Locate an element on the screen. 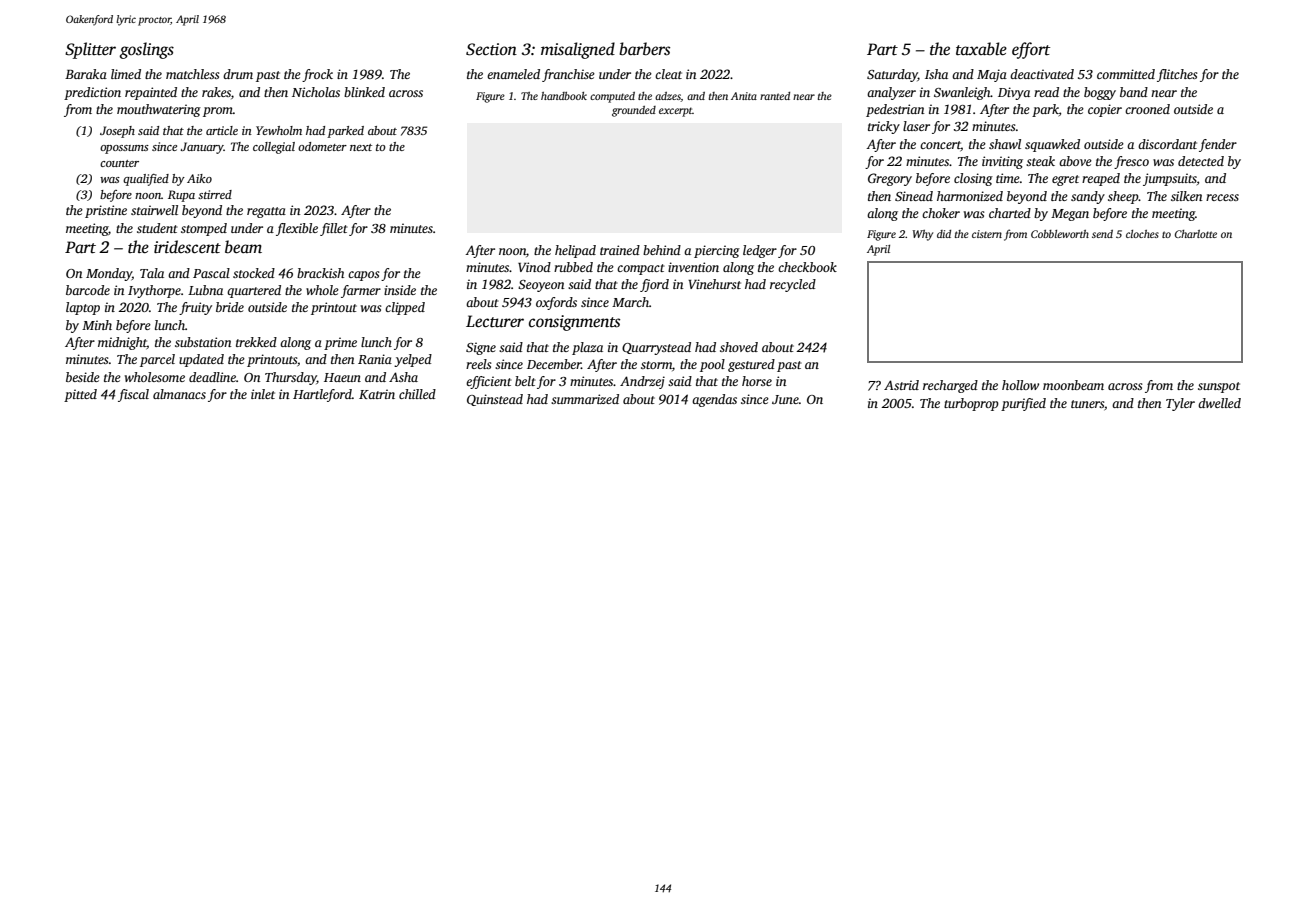 Image resolution: width=1308 pixels, height=924 pixels. stirred is located at coordinates (215, 194).
